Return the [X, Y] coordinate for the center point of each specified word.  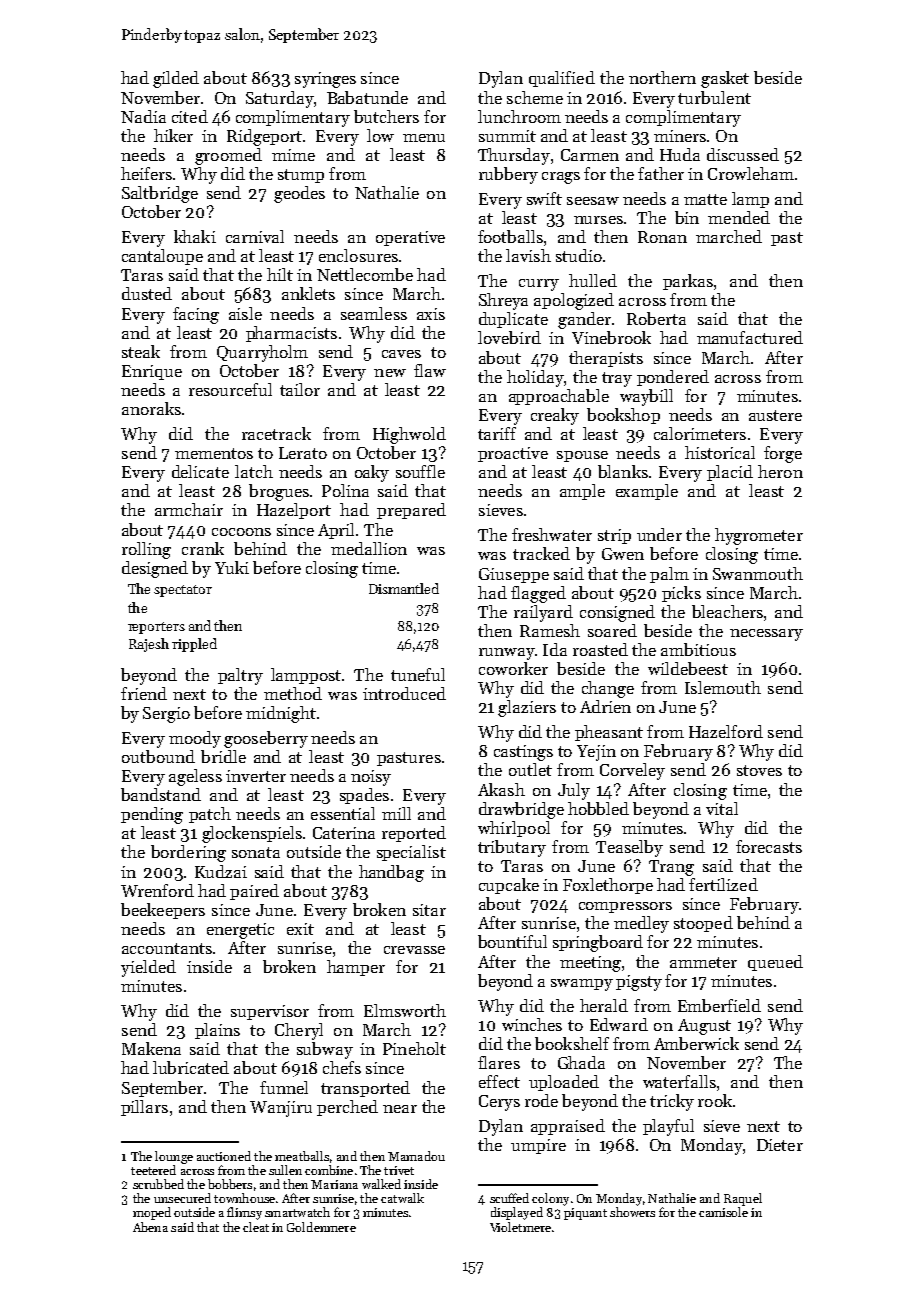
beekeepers [163, 911]
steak [141, 351]
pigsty [639, 983]
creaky [555, 416]
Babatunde [367, 97]
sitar [429, 910]
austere [775, 415]
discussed [743, 154]
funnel [284, 1087]
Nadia [143, 116]
